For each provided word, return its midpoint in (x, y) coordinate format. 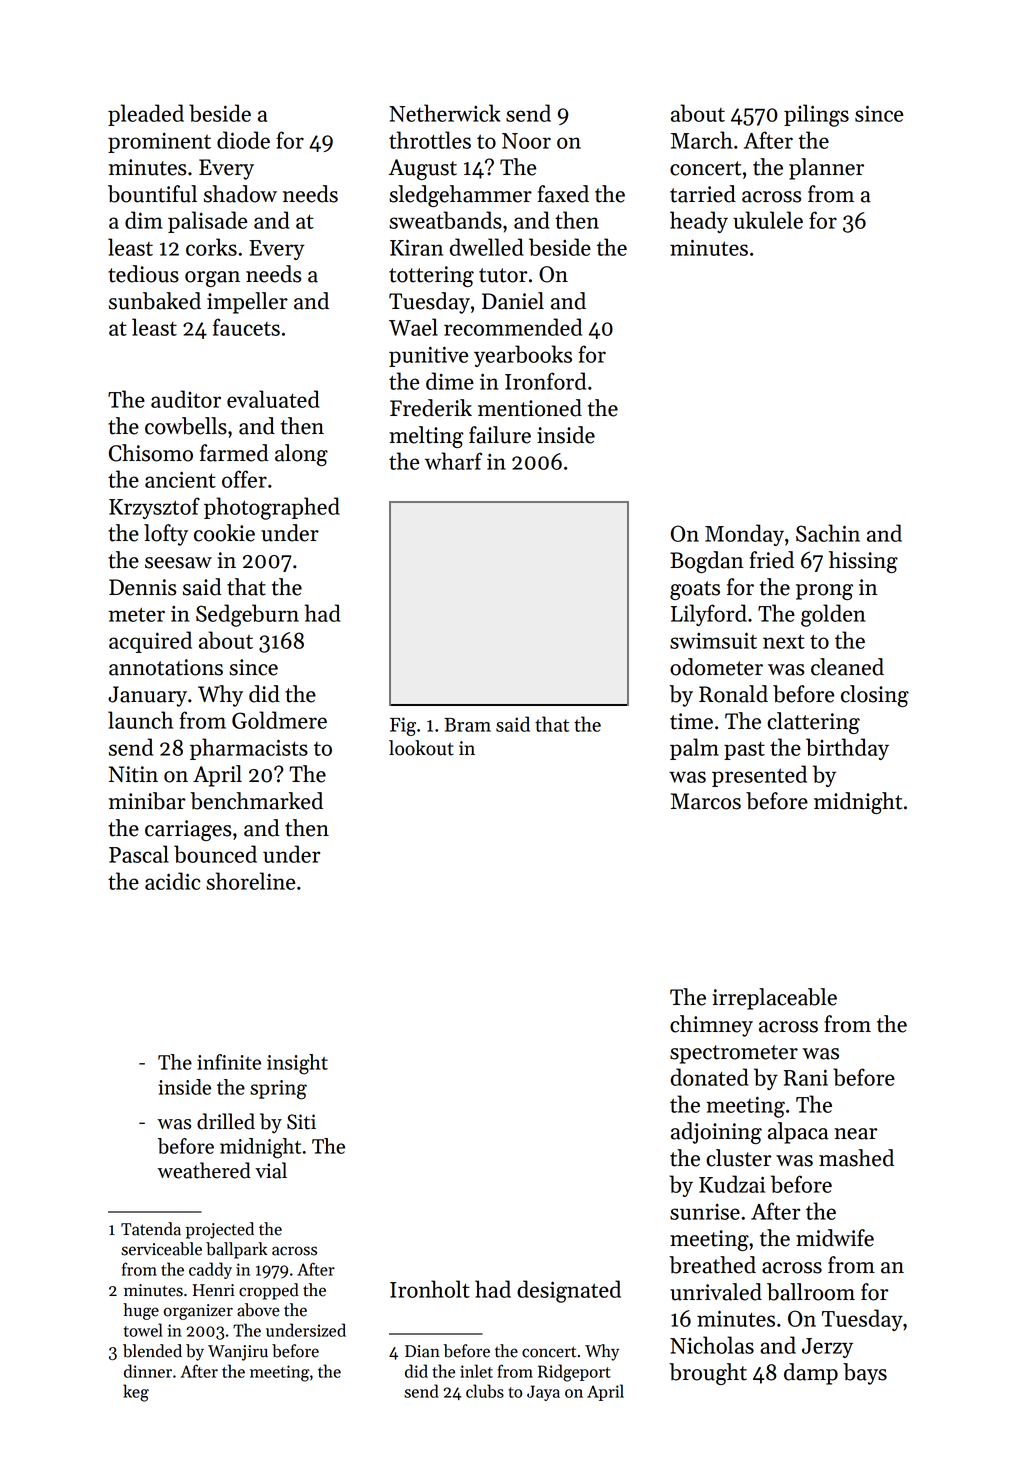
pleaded (146, 115)
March (702, 140)
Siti (301, 1122)
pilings (816, 115)
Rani (806, 1077)
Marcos (706, 801)
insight (297, 1064)
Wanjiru (238, 1353)
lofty (166, 535)
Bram (467, 725)
